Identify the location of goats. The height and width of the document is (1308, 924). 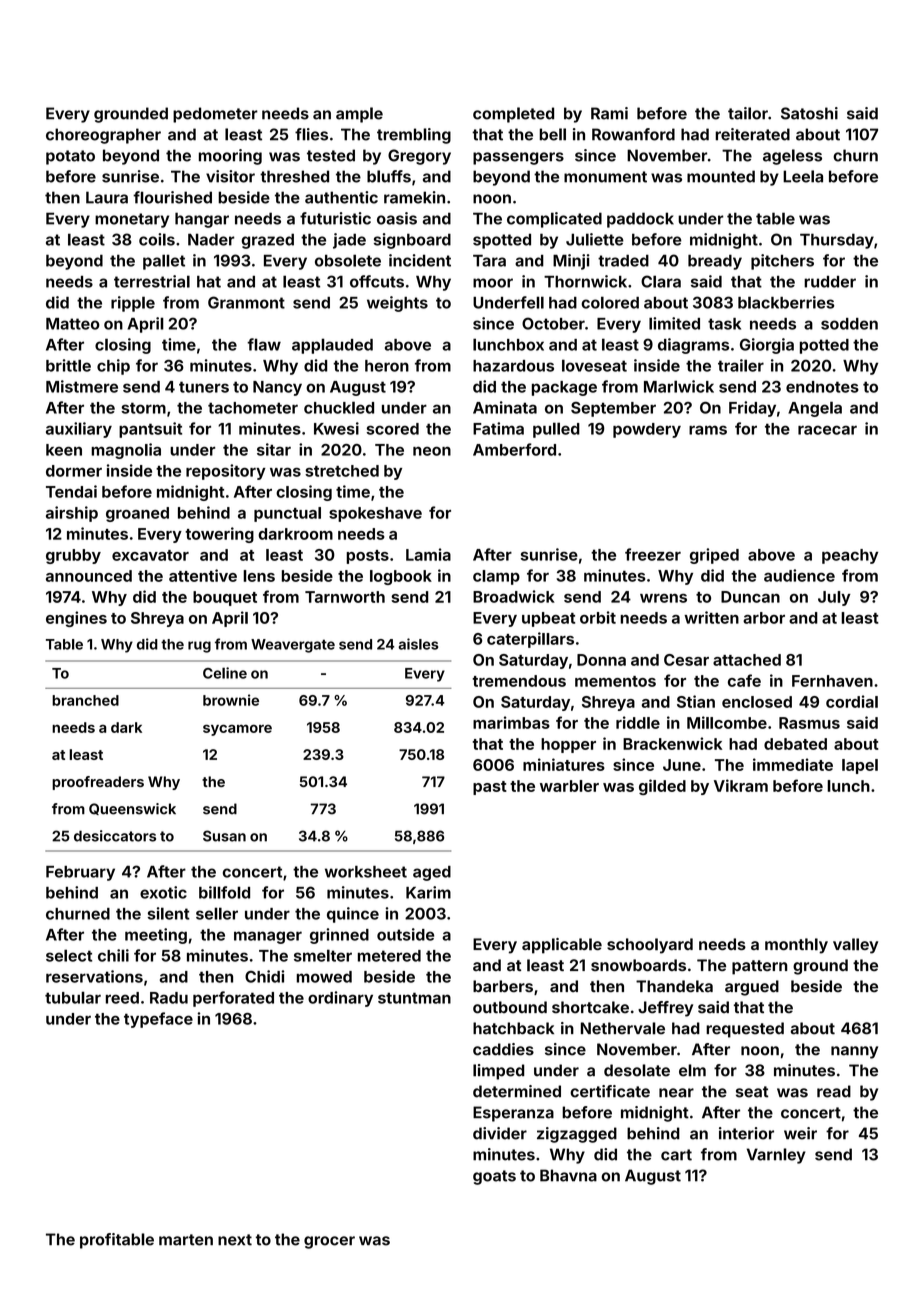
(494, 1177).
